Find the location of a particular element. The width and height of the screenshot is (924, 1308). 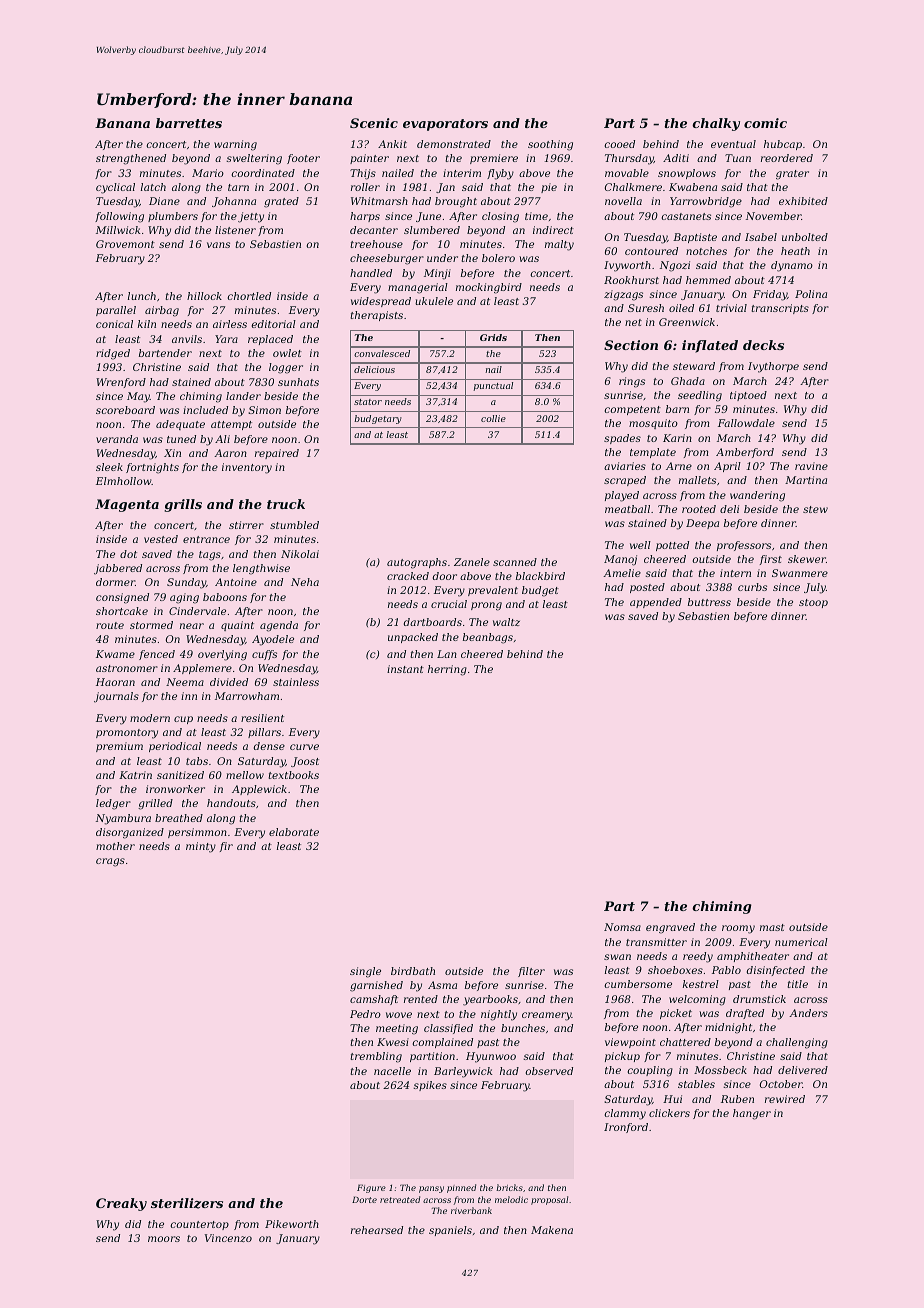

chalky is located at coordinates (716, 124).
